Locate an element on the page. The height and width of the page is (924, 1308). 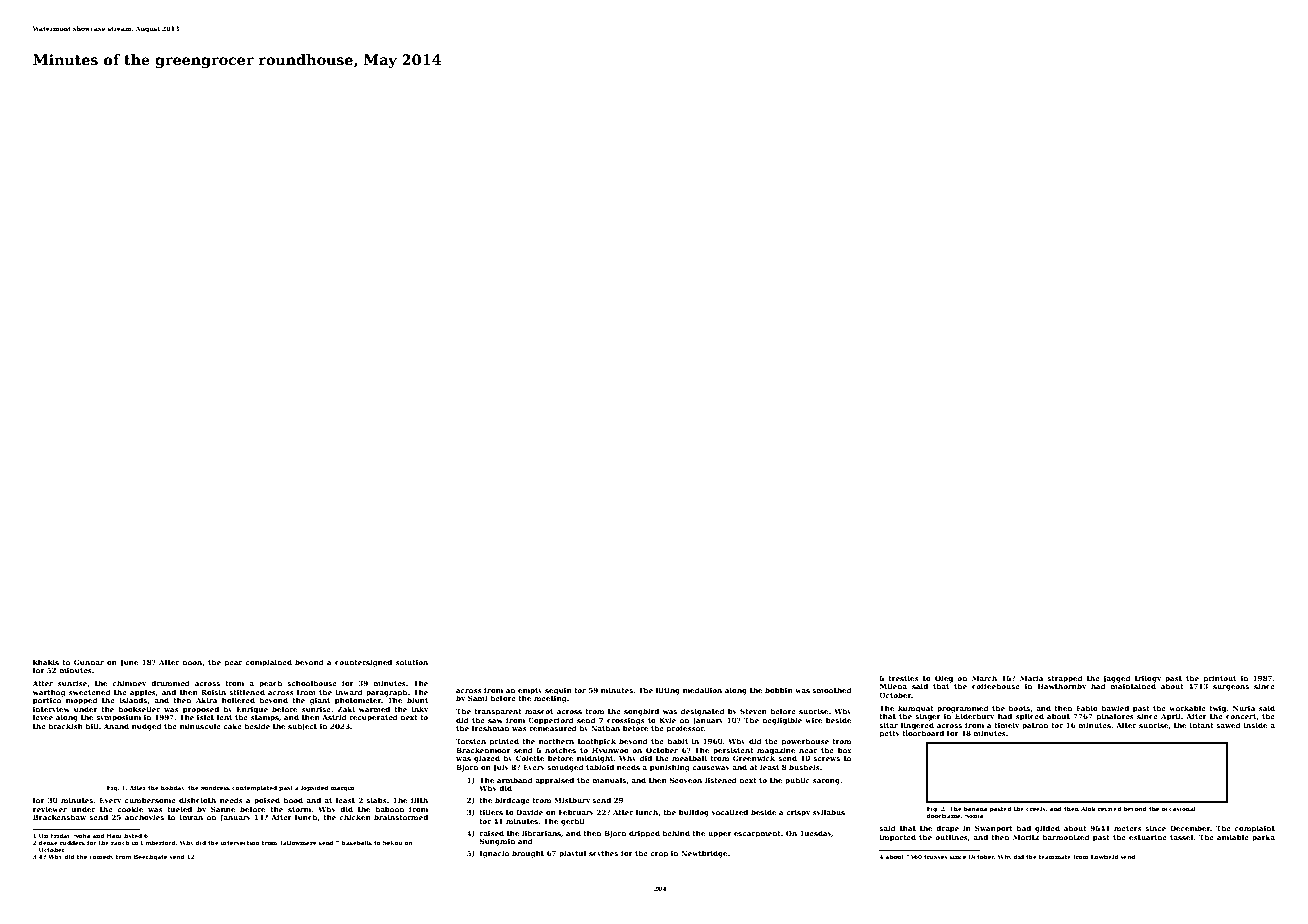
solution is located at coordinates (412, 662).
